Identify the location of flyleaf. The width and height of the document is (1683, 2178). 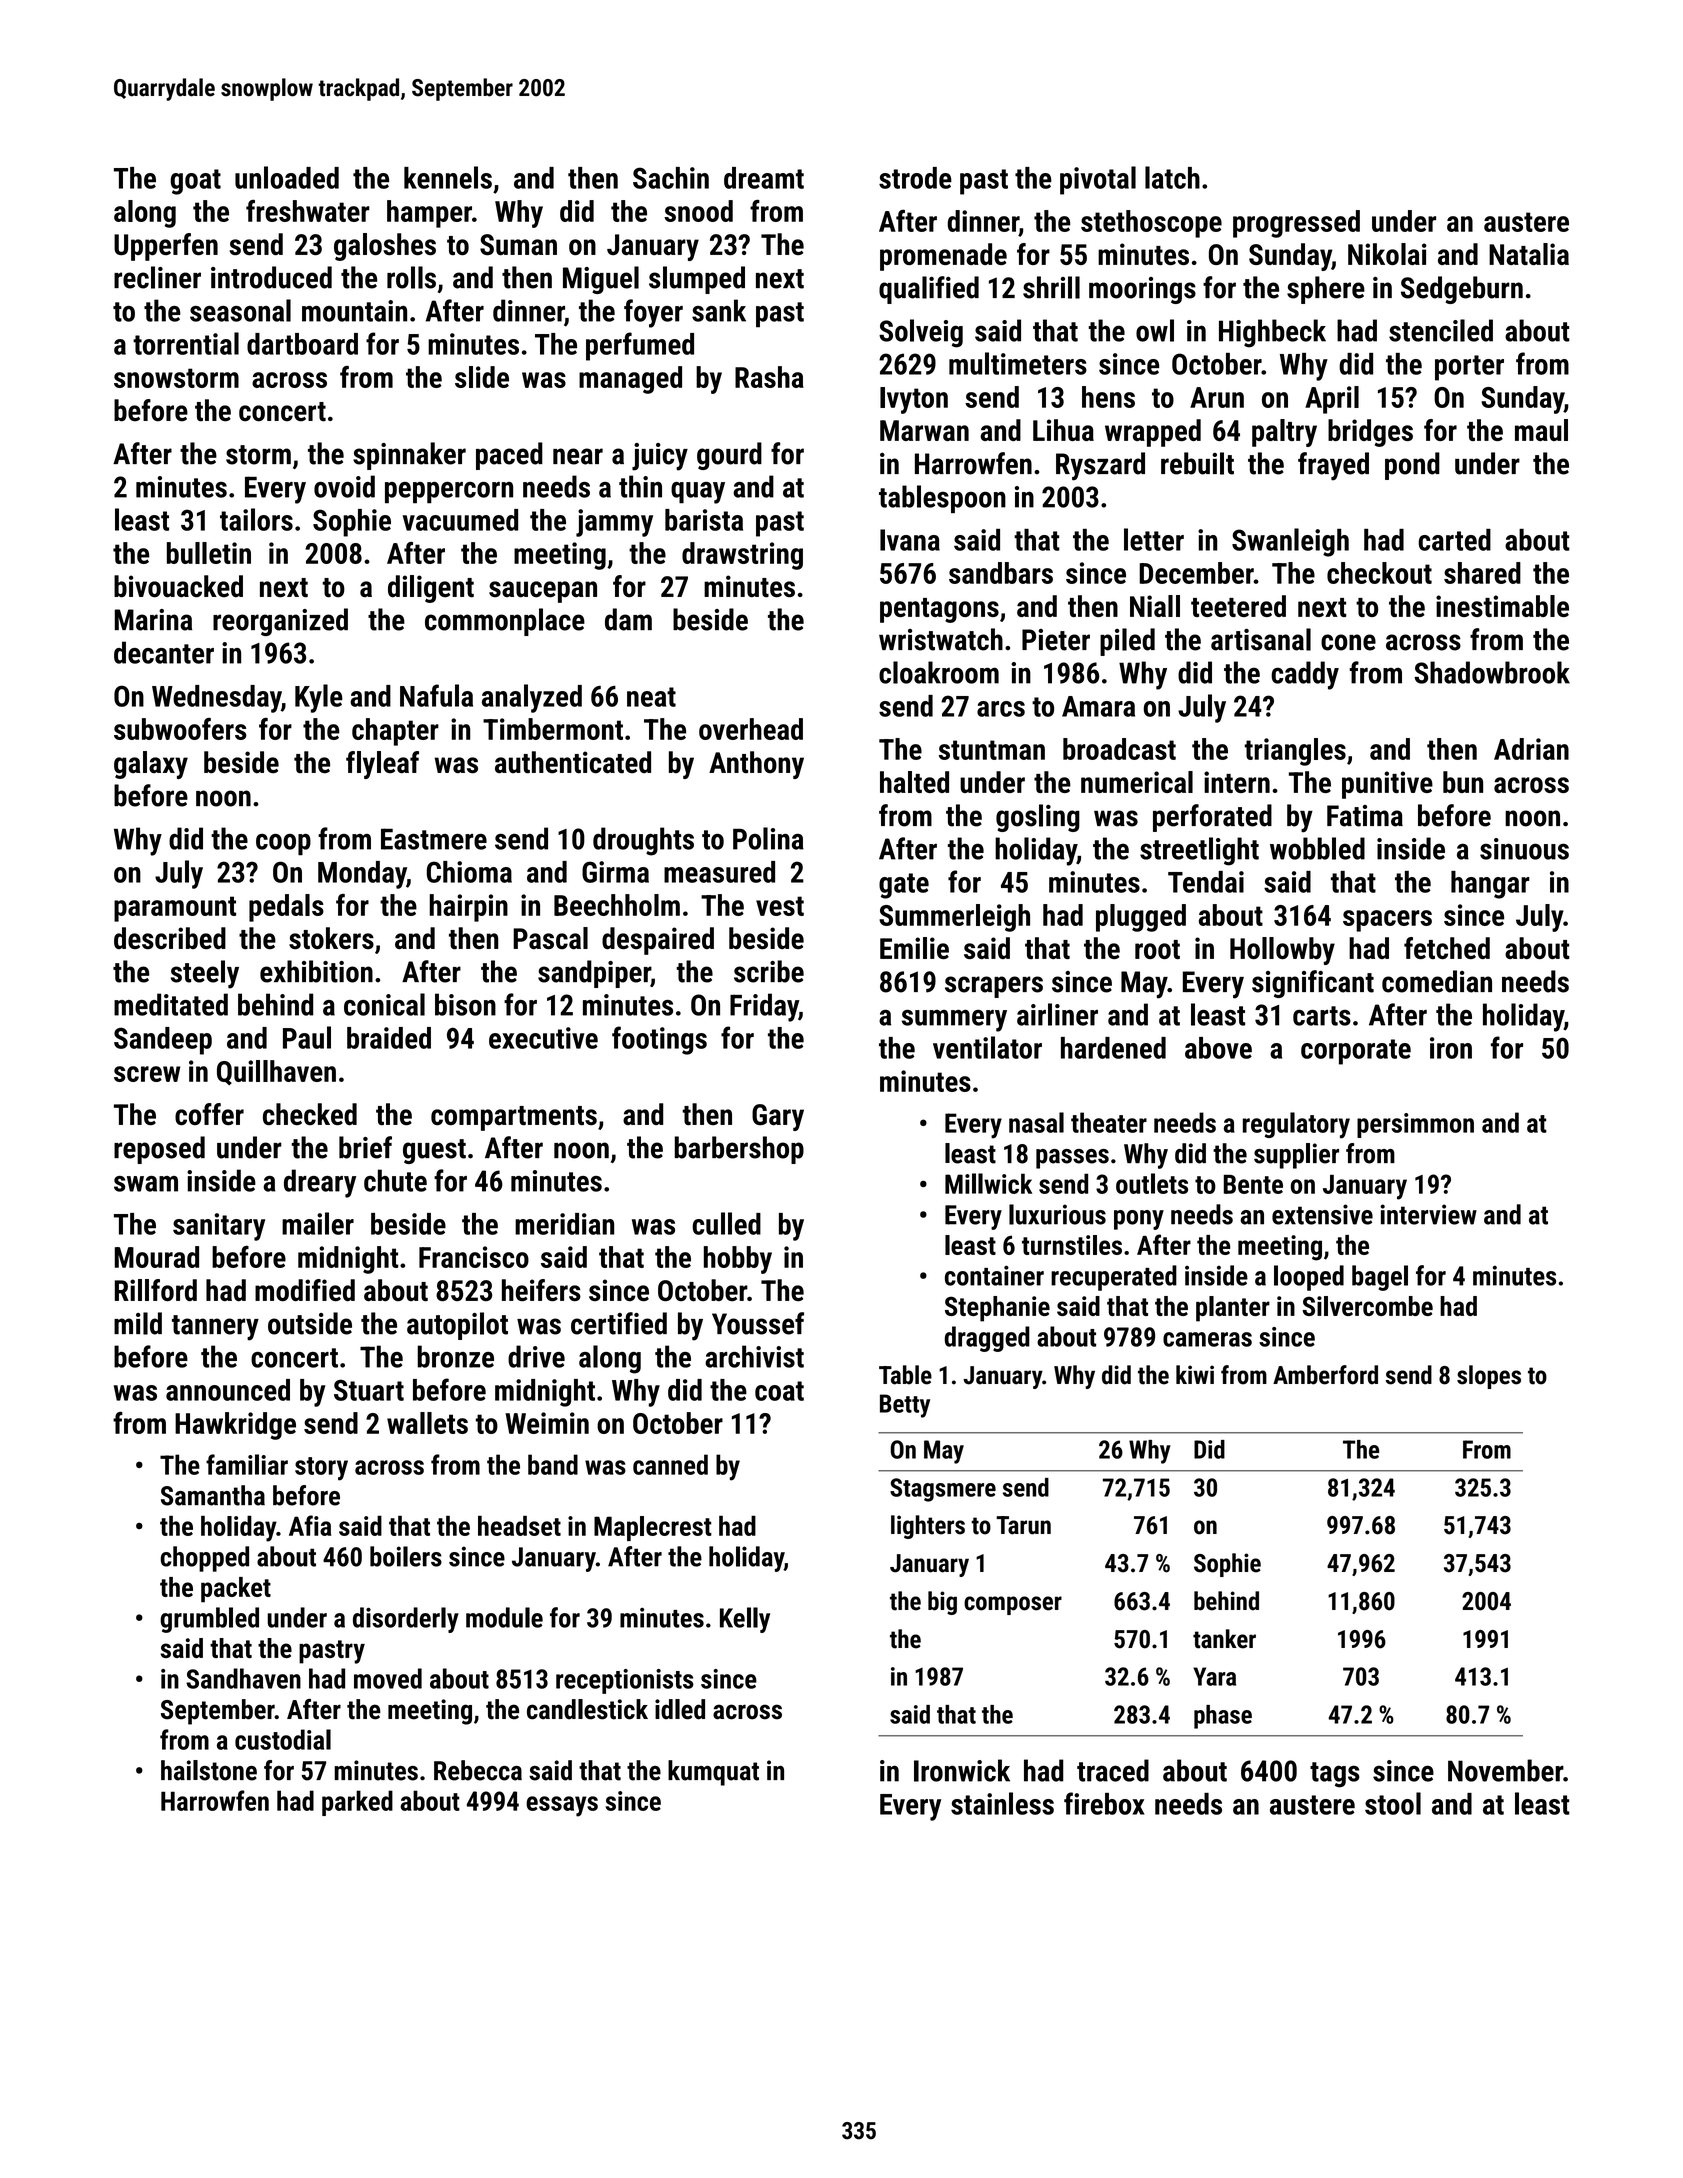
(382, 765).
